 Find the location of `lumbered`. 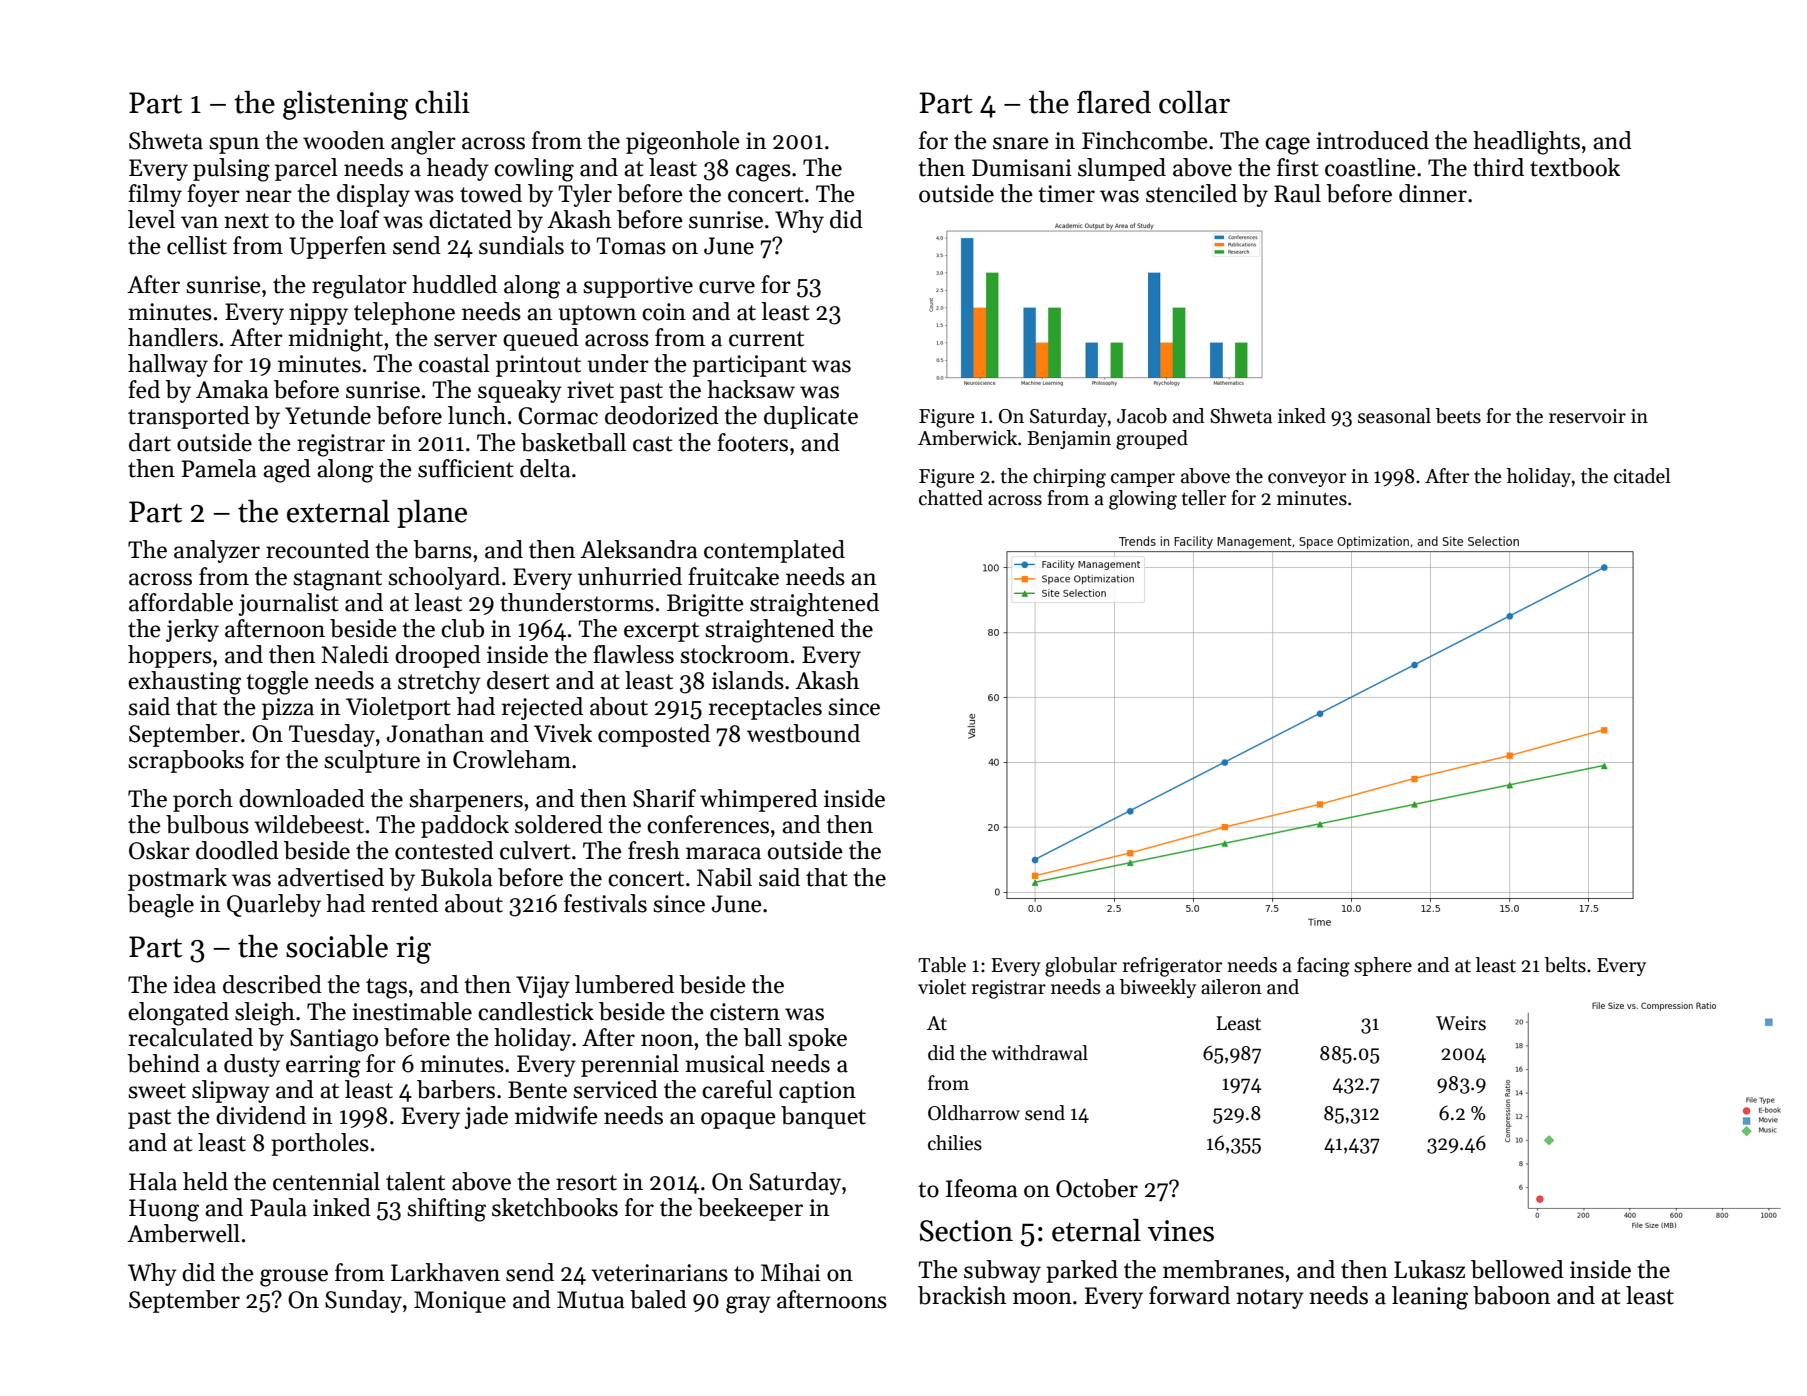

lumbered is located at coordinates (624, 984).
